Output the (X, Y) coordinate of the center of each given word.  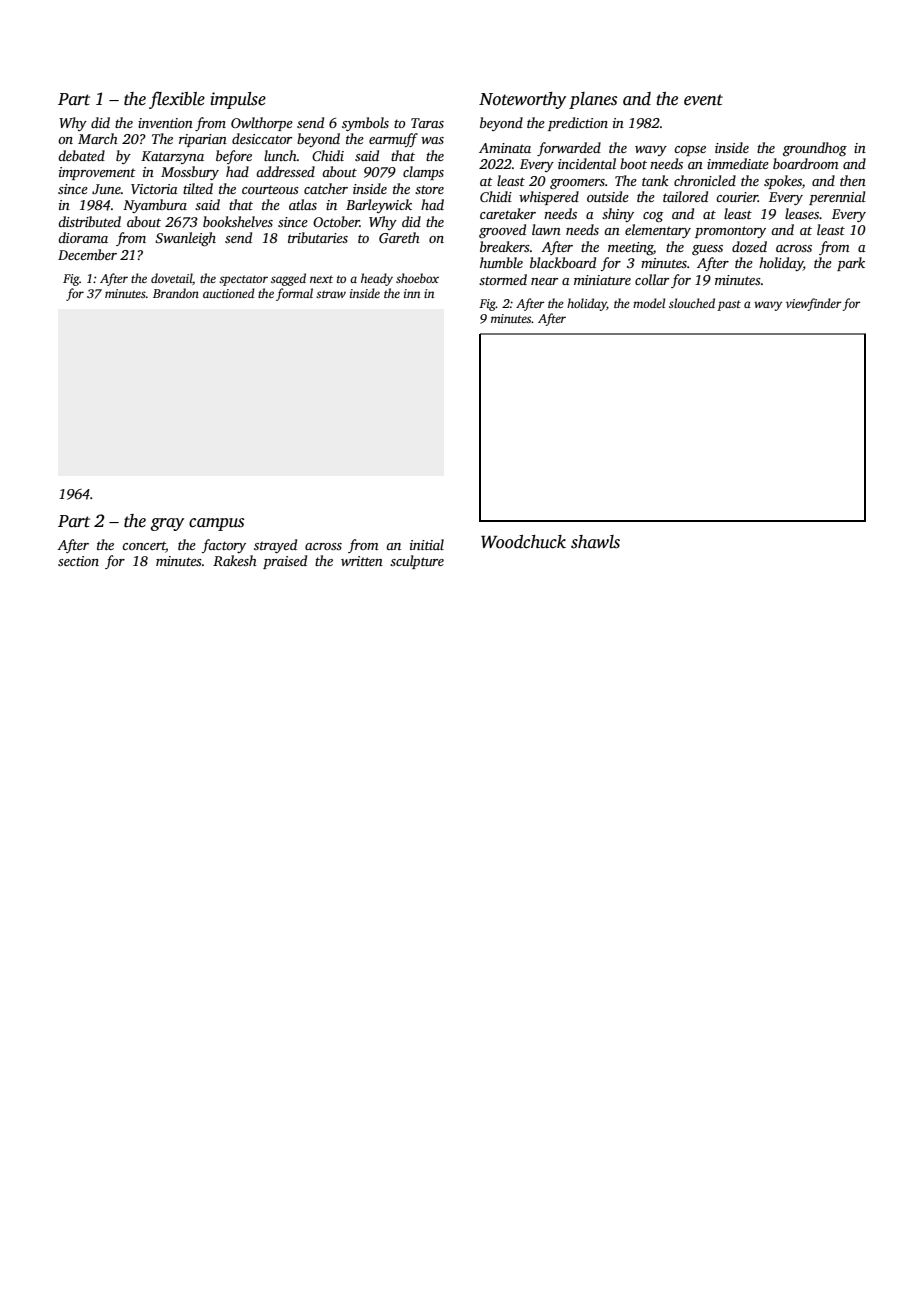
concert (144, 547)
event (703, 100)
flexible (177, 100)
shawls (595, 542)
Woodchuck (523, 542)
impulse (238, 100)
